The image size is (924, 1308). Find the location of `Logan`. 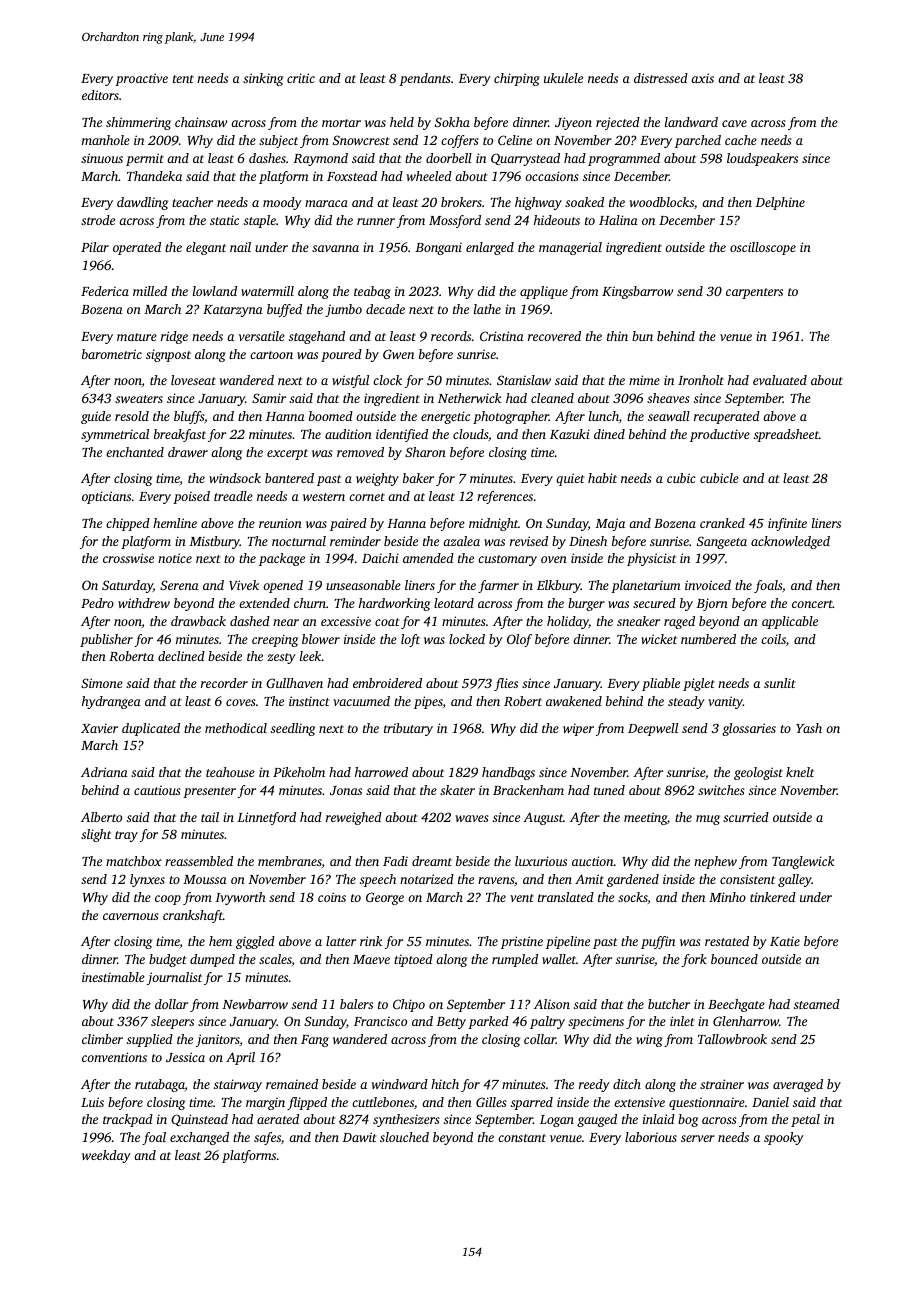

Logan is located at coordinates (557, 1121).
